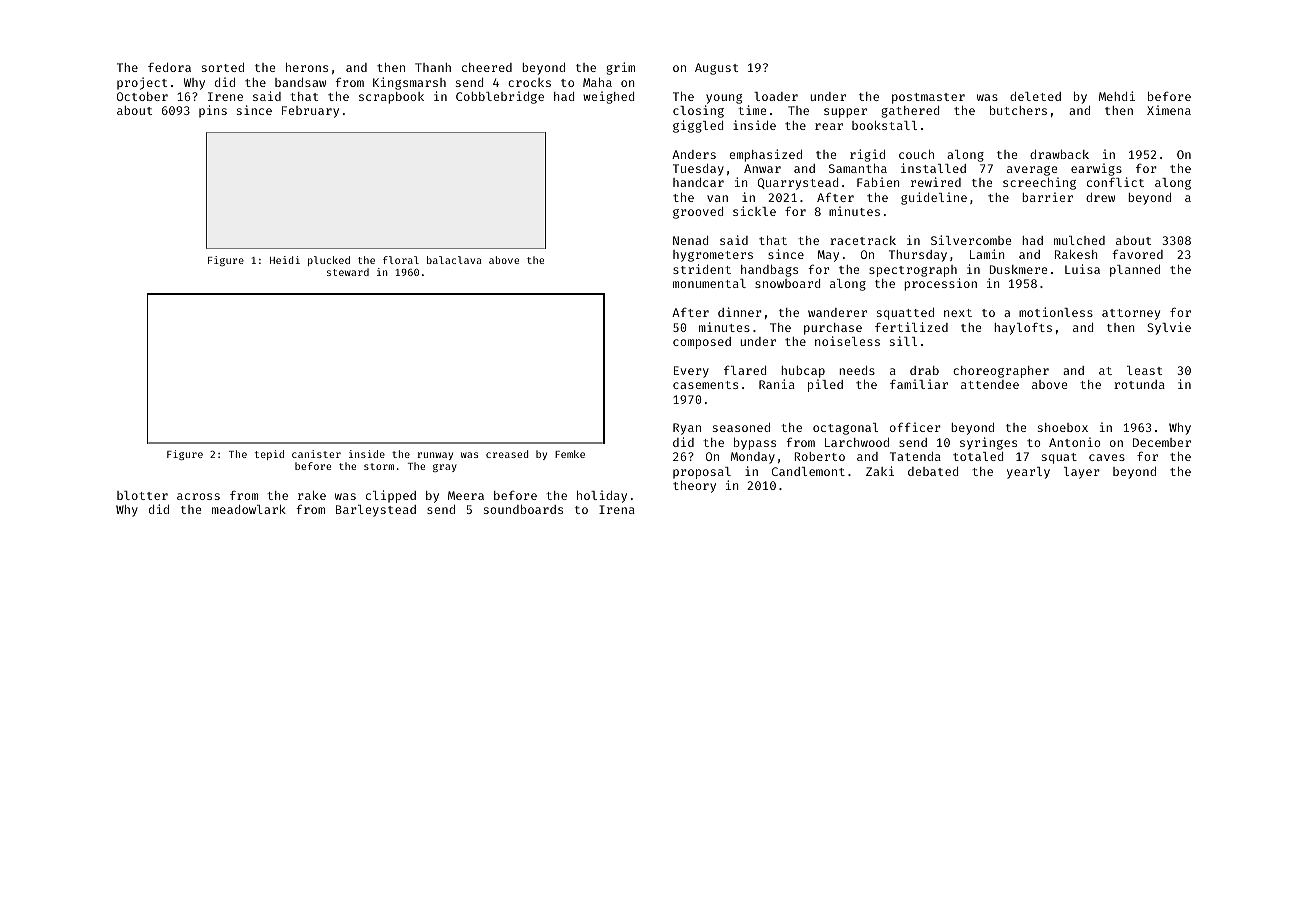 The image size is (1308, 924). What do you see at coordinates (916, 154) in the screenshot?
I see `couch` at bounding box center [916, 154].
